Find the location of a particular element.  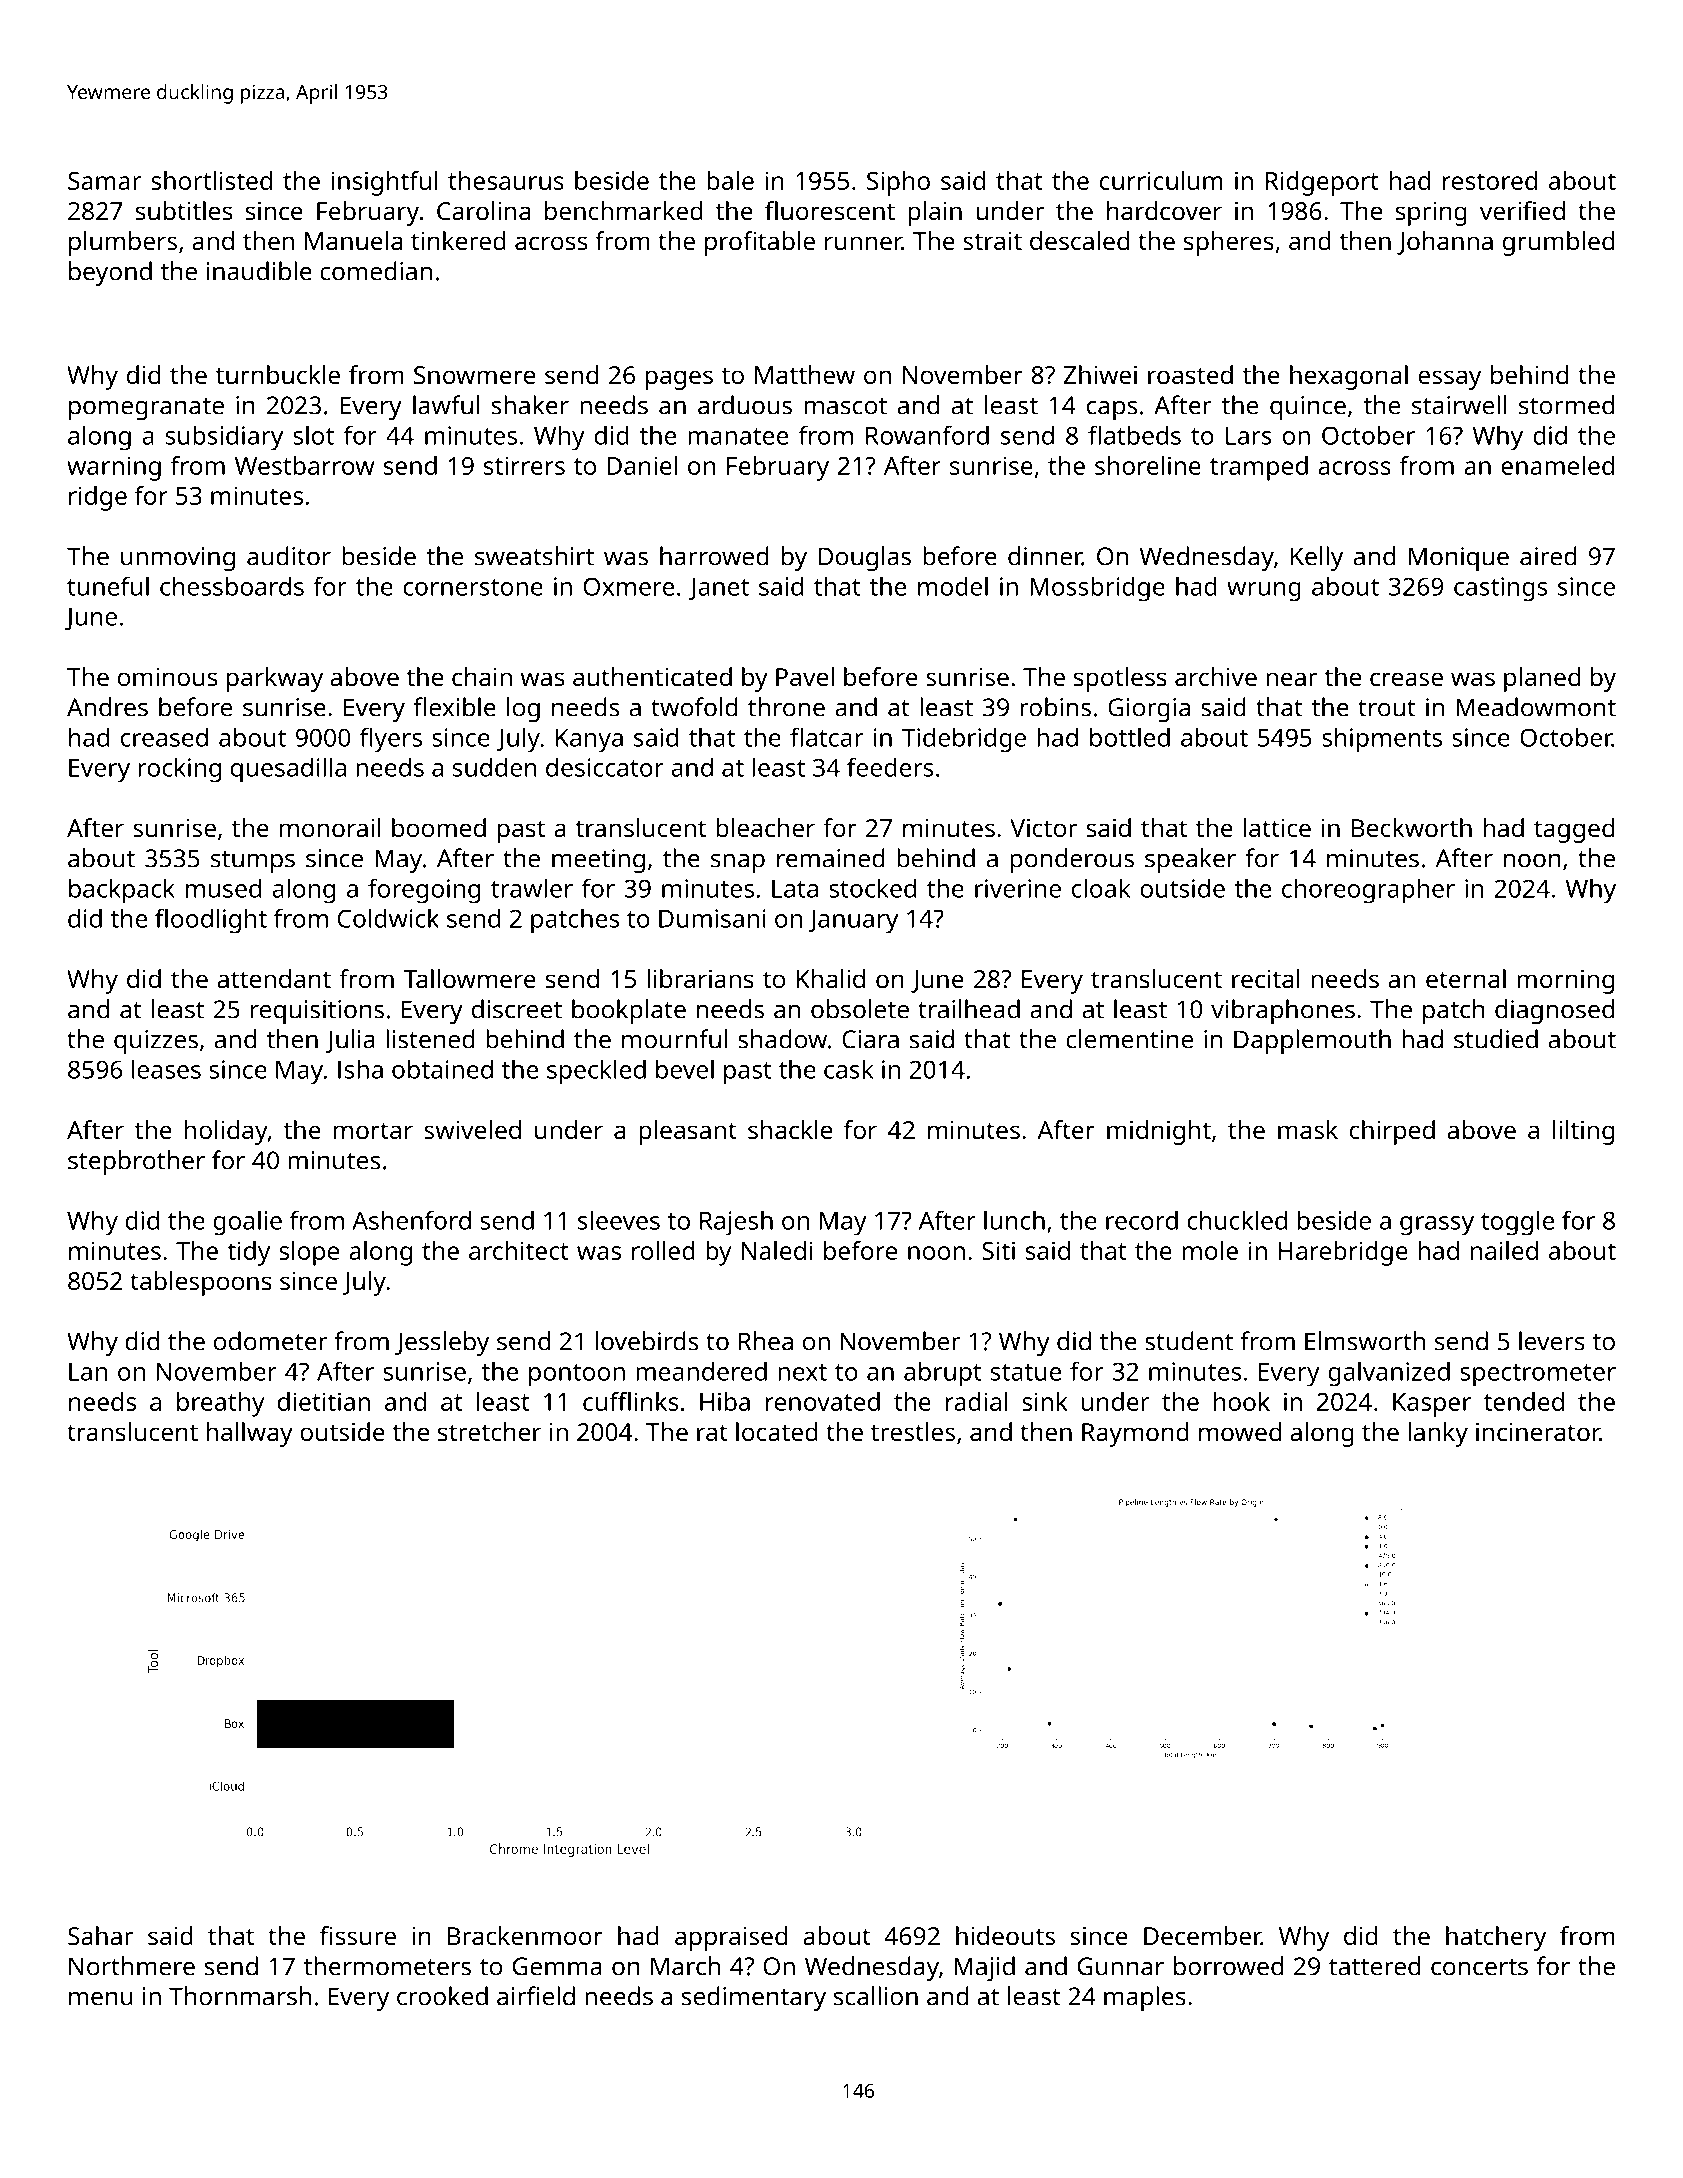

mowed is located at coordinates (1240, 1431).
